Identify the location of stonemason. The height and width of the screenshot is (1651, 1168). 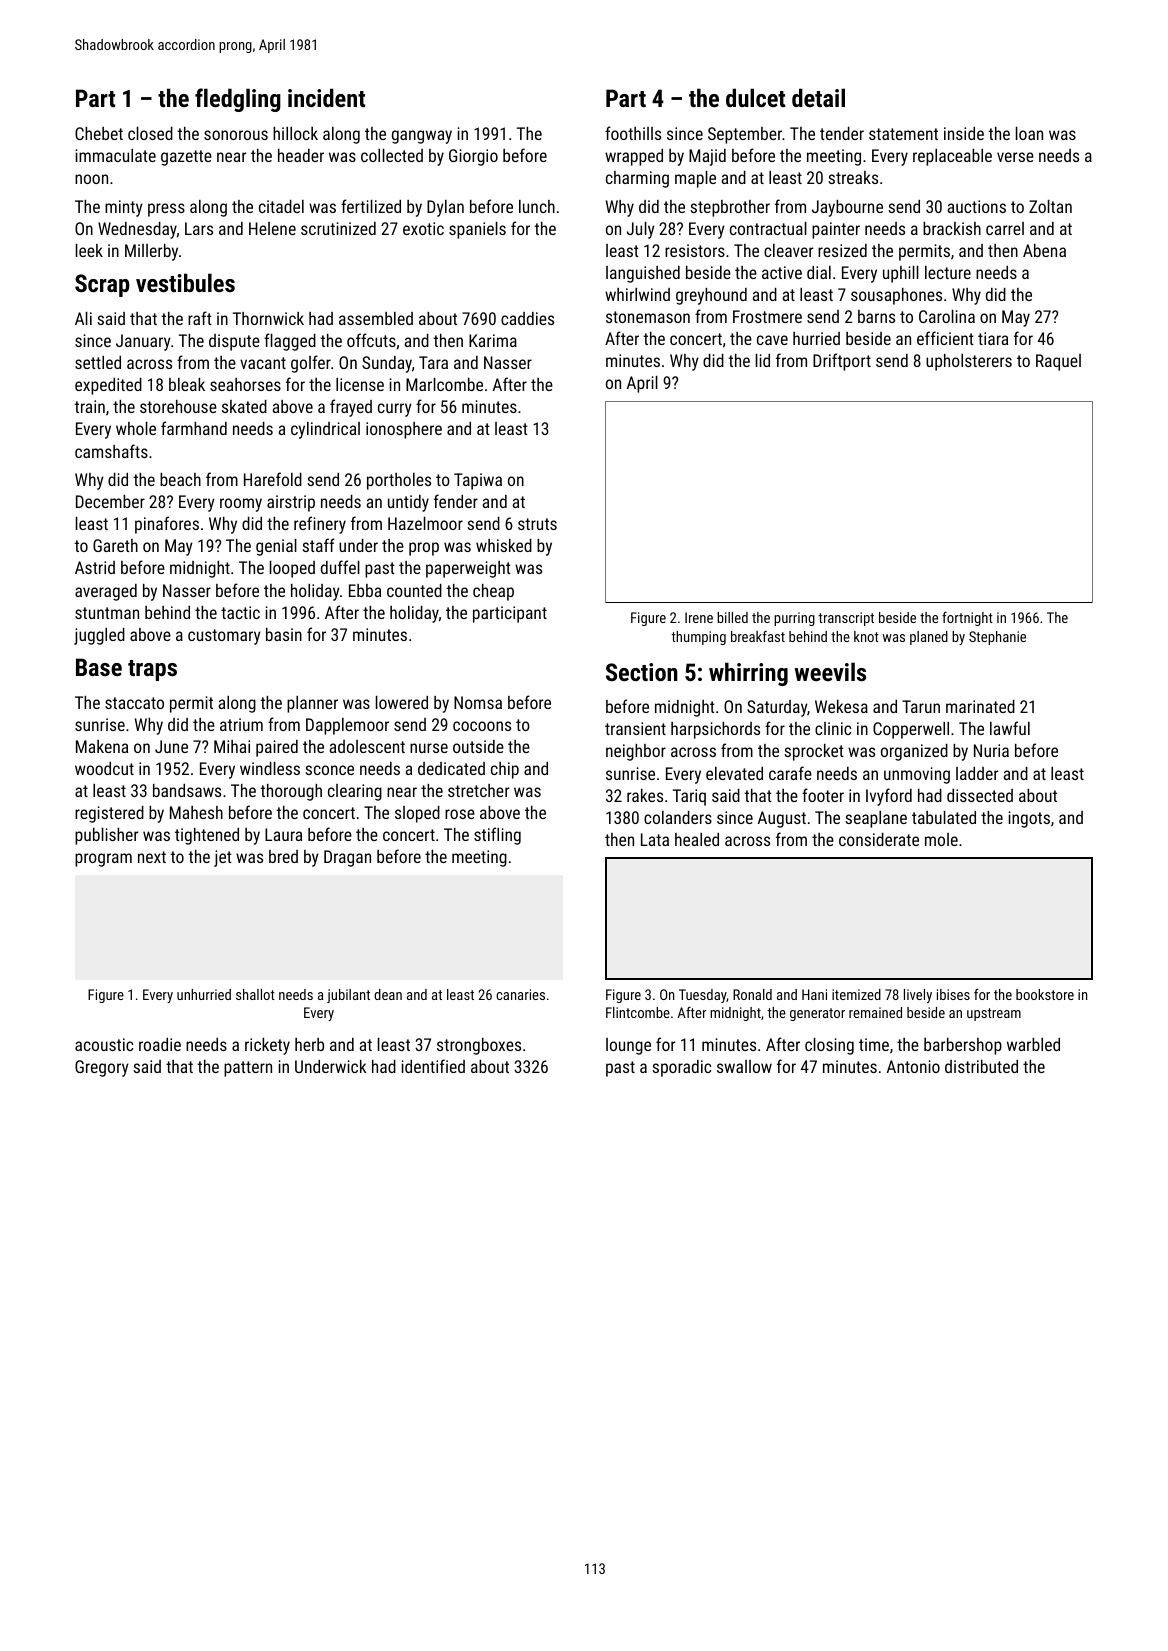
(648, 317).
